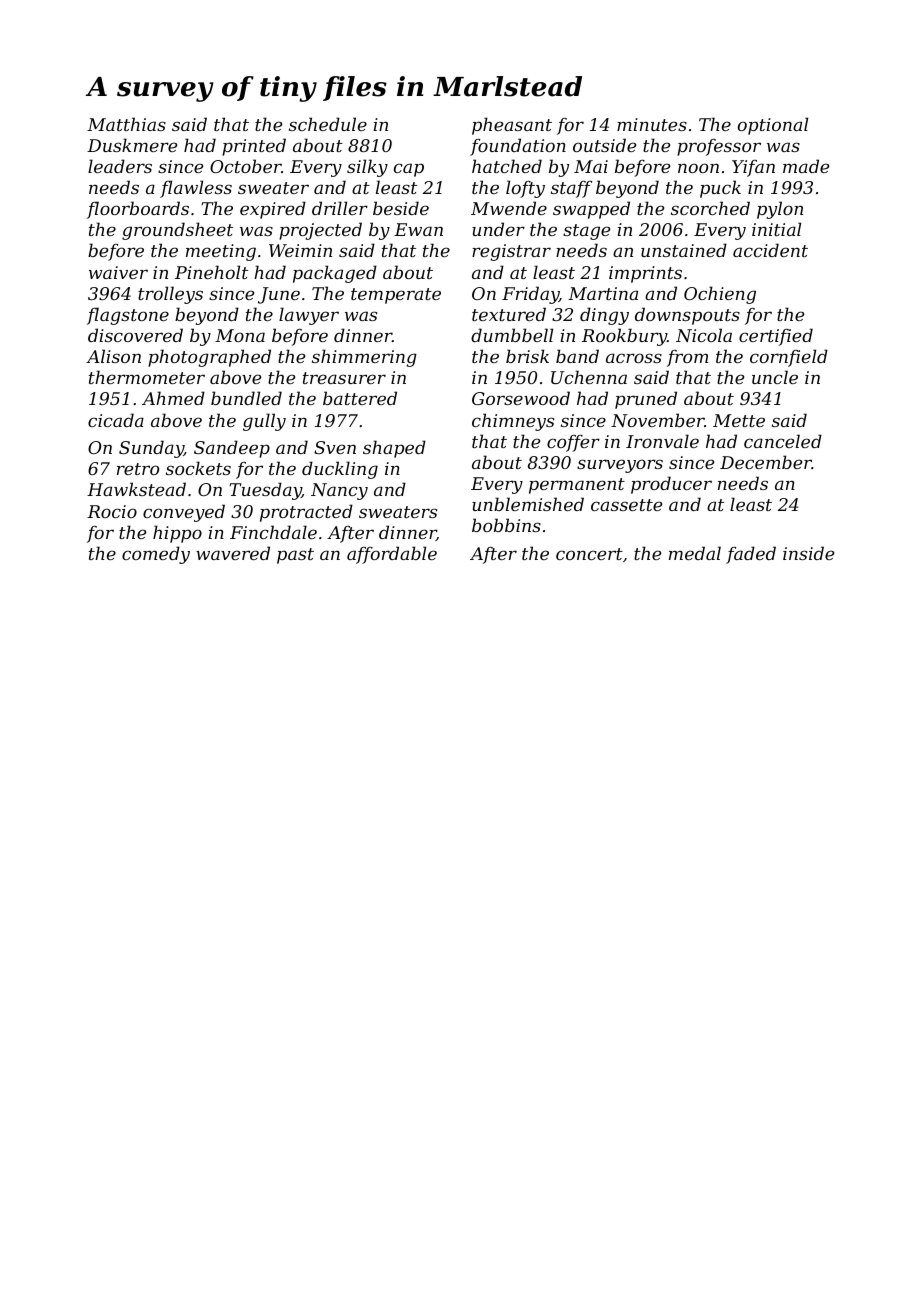  Describe the element at coordinates (339, 491) in the screenshot. I see `Nancy` at that location.
